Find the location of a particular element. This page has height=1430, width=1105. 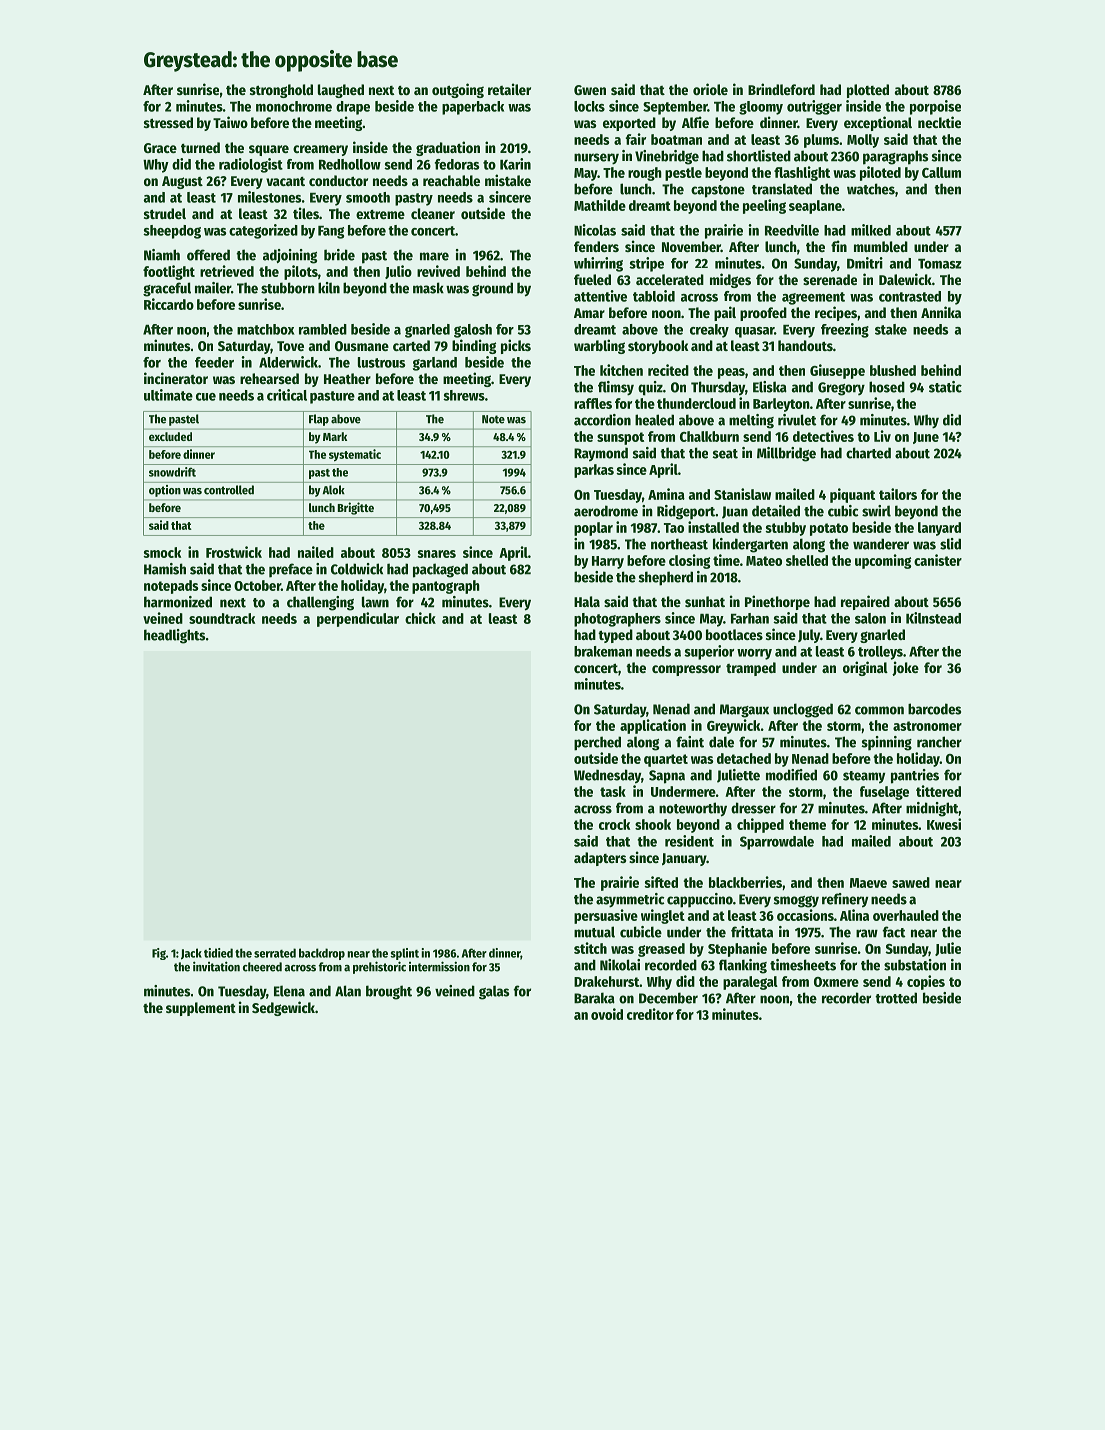

stronghold is located at coordinates (281, 91).
